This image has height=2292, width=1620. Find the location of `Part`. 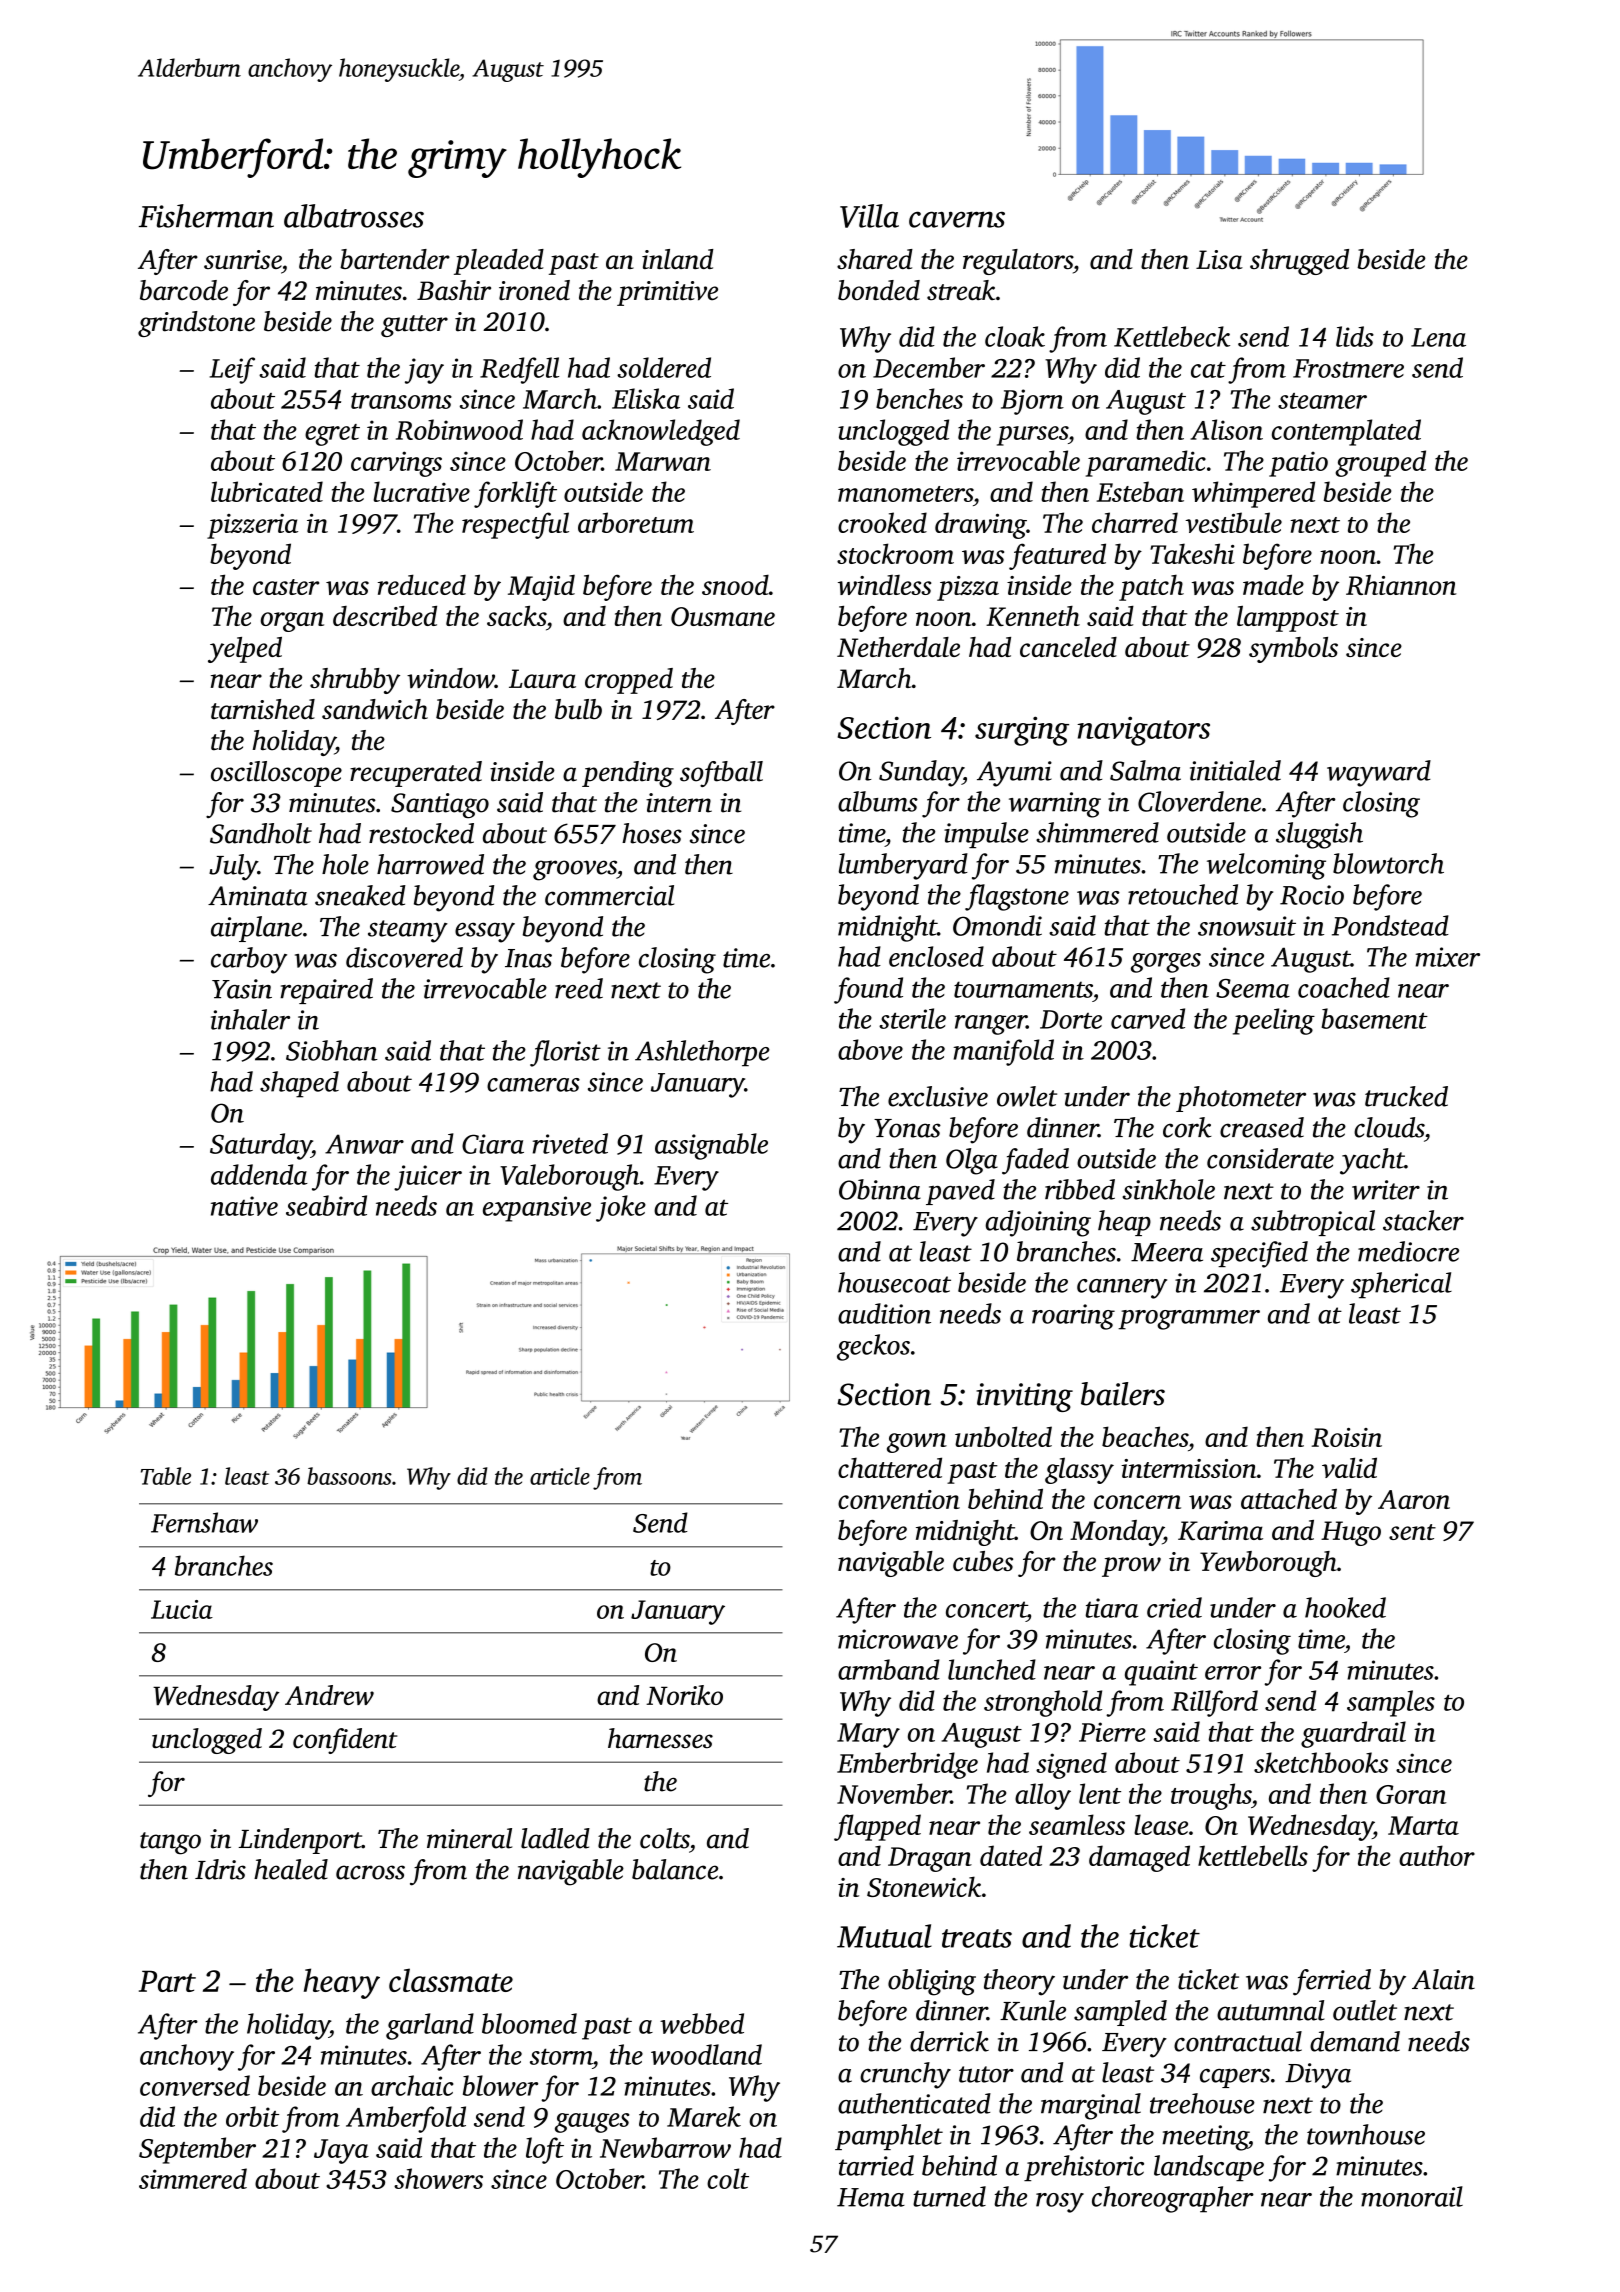

Part is located at coordinates (167, 1981).
